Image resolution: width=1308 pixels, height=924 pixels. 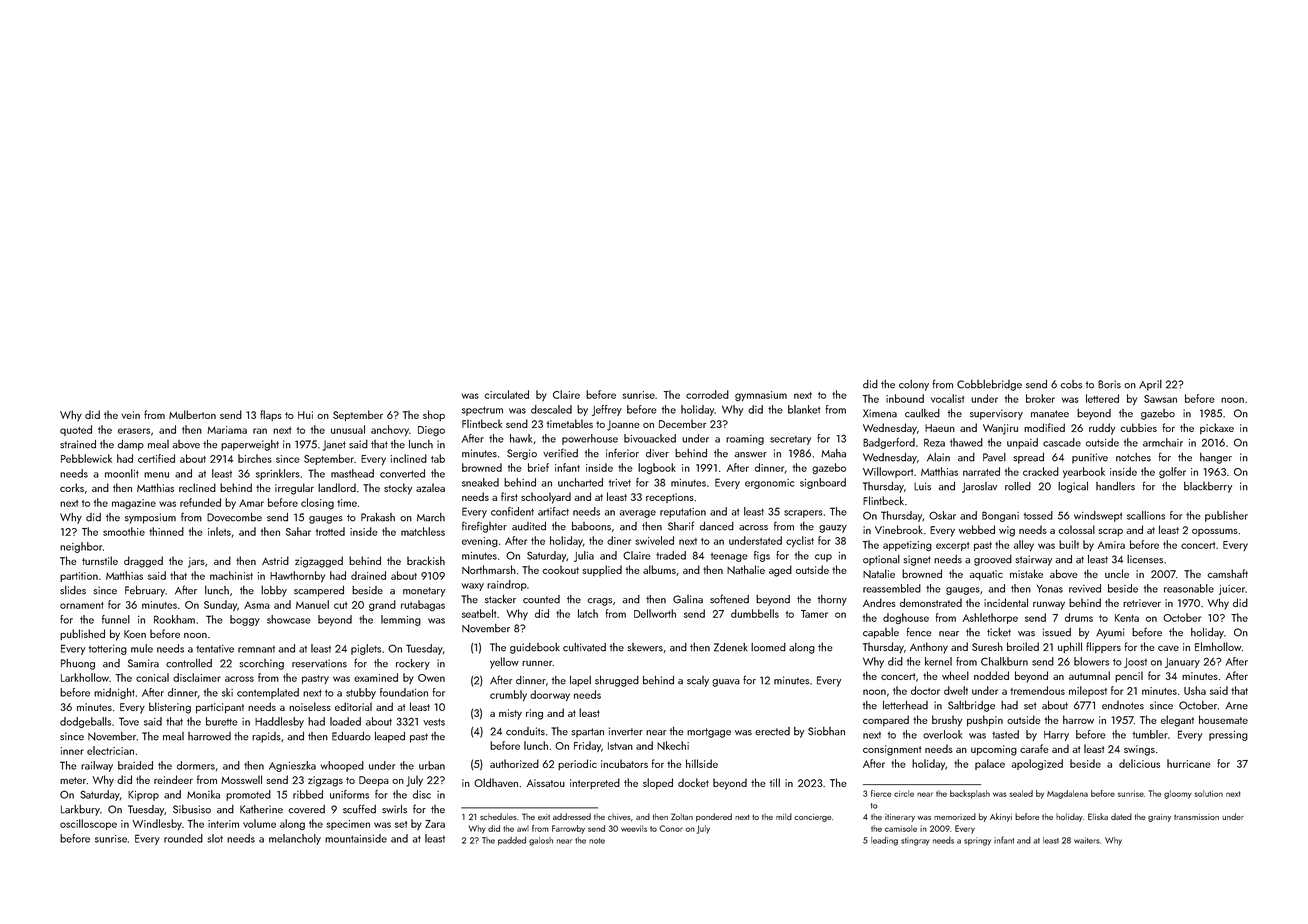 I want to click on Ayumi, so click(x=1110, y=633).
